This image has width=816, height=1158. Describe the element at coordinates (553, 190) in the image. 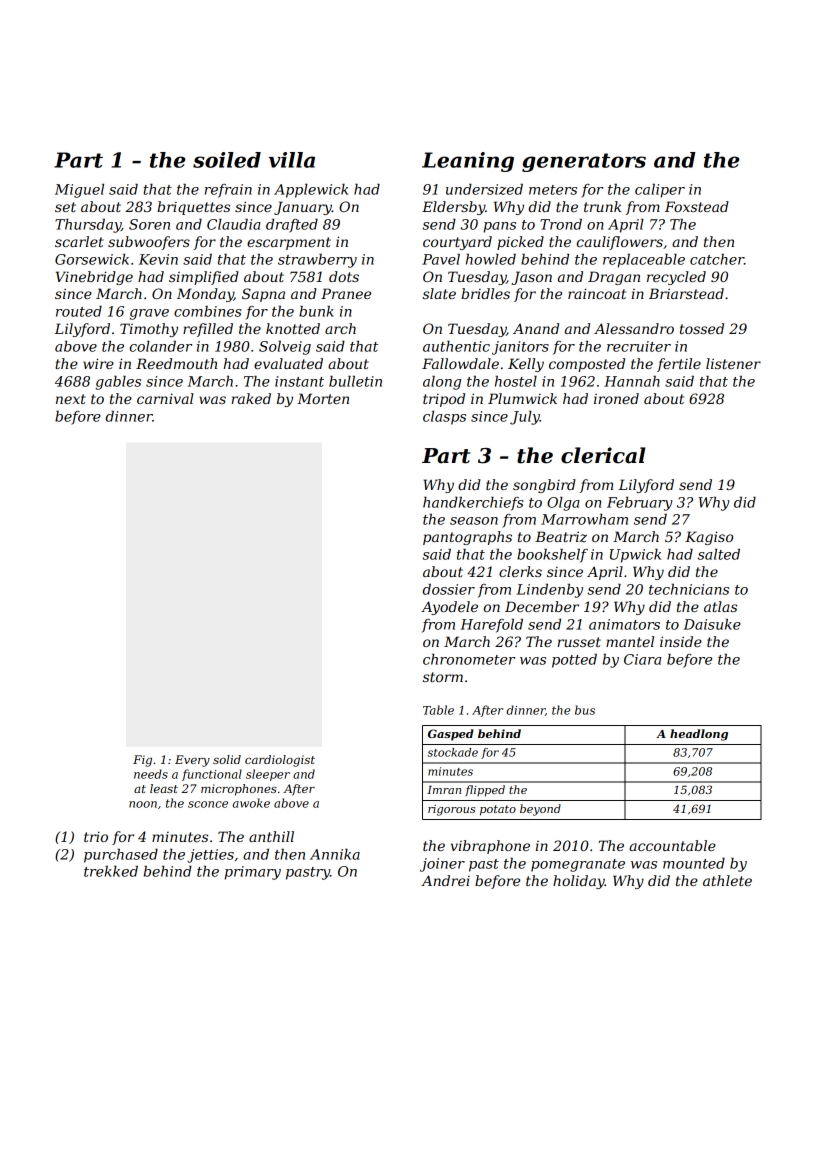

I see `meters` at that location.
